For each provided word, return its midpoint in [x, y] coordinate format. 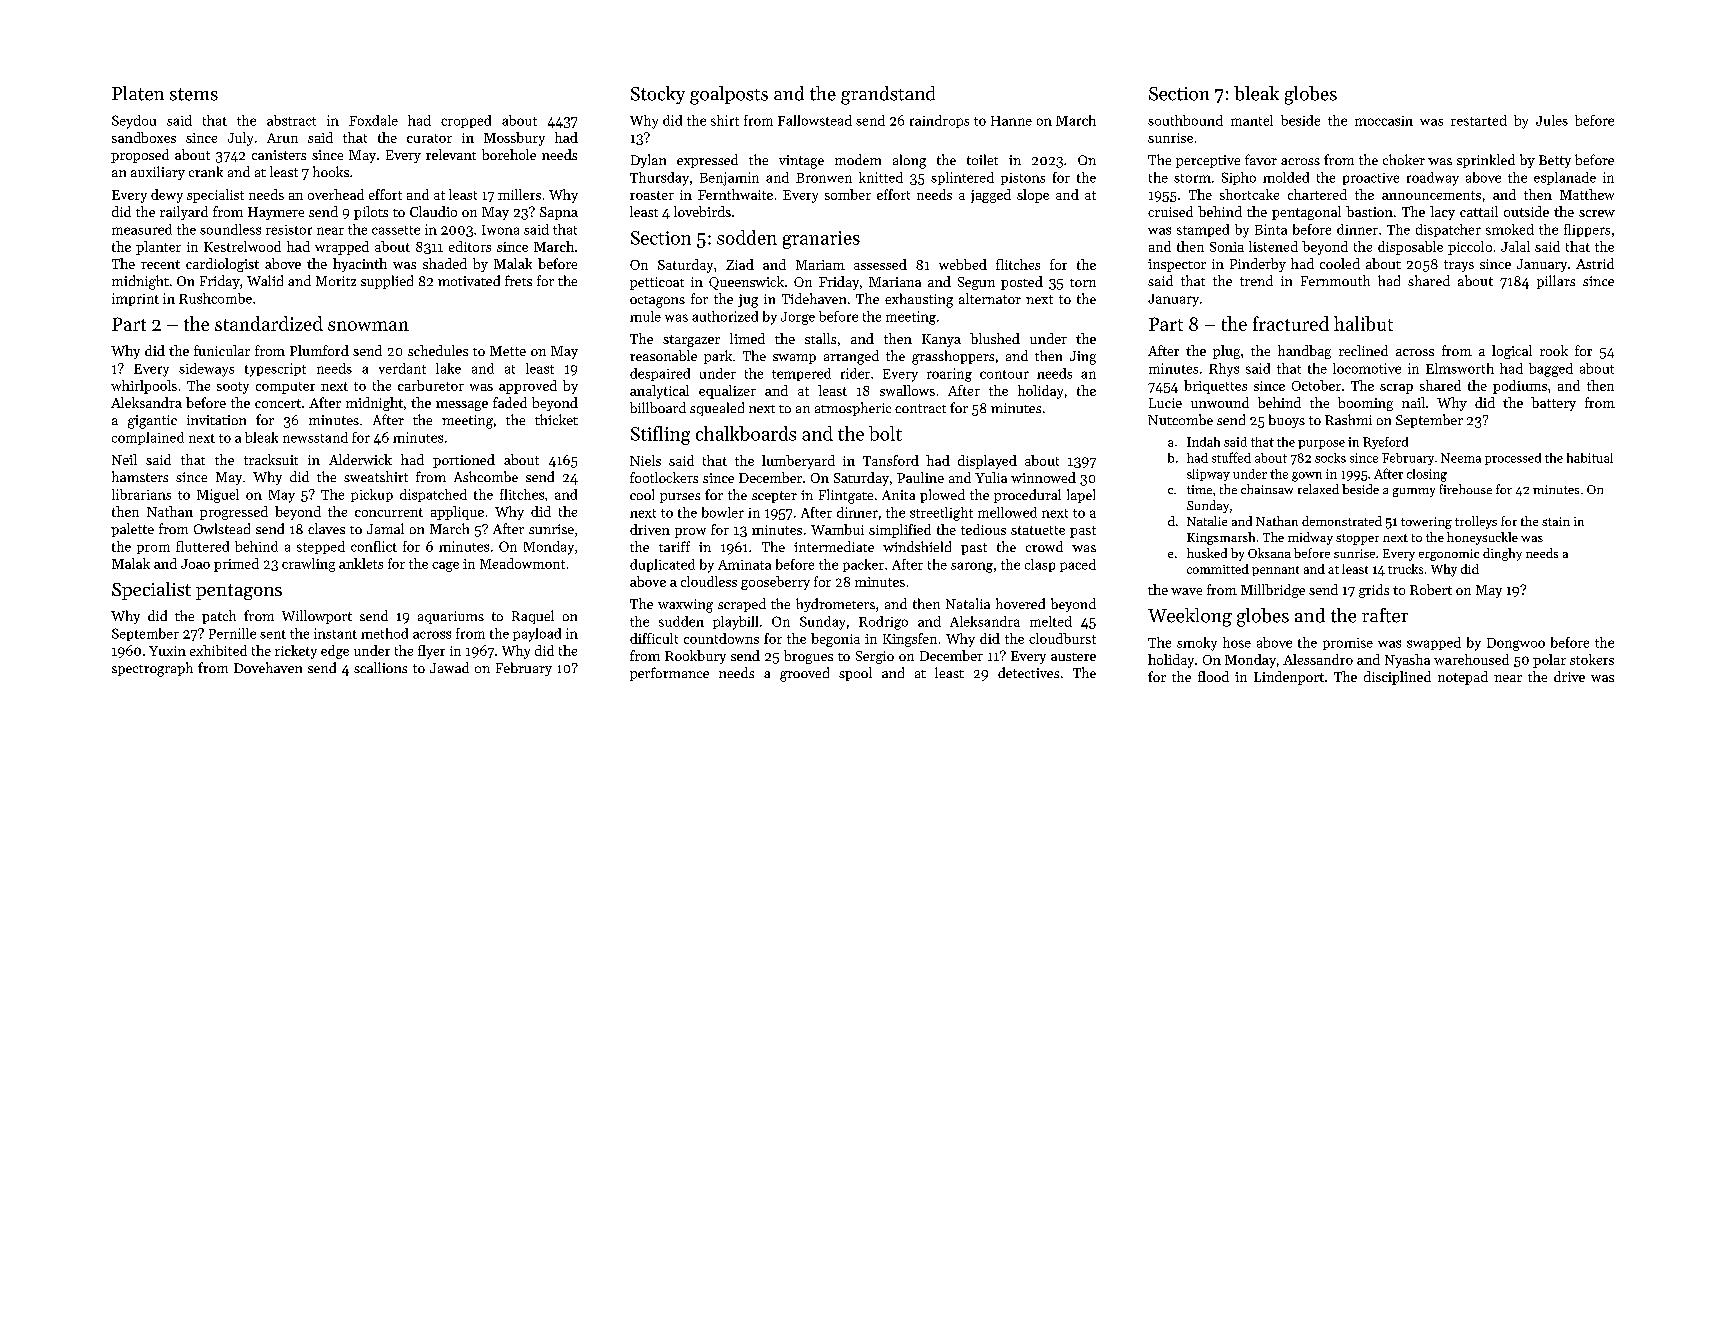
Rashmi [1348, 419]
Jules [1552, 120]
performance [669, 674]
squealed [717, 409]
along [909, 161]
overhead [336, 194]
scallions [380, 667]
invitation [216, 420]
